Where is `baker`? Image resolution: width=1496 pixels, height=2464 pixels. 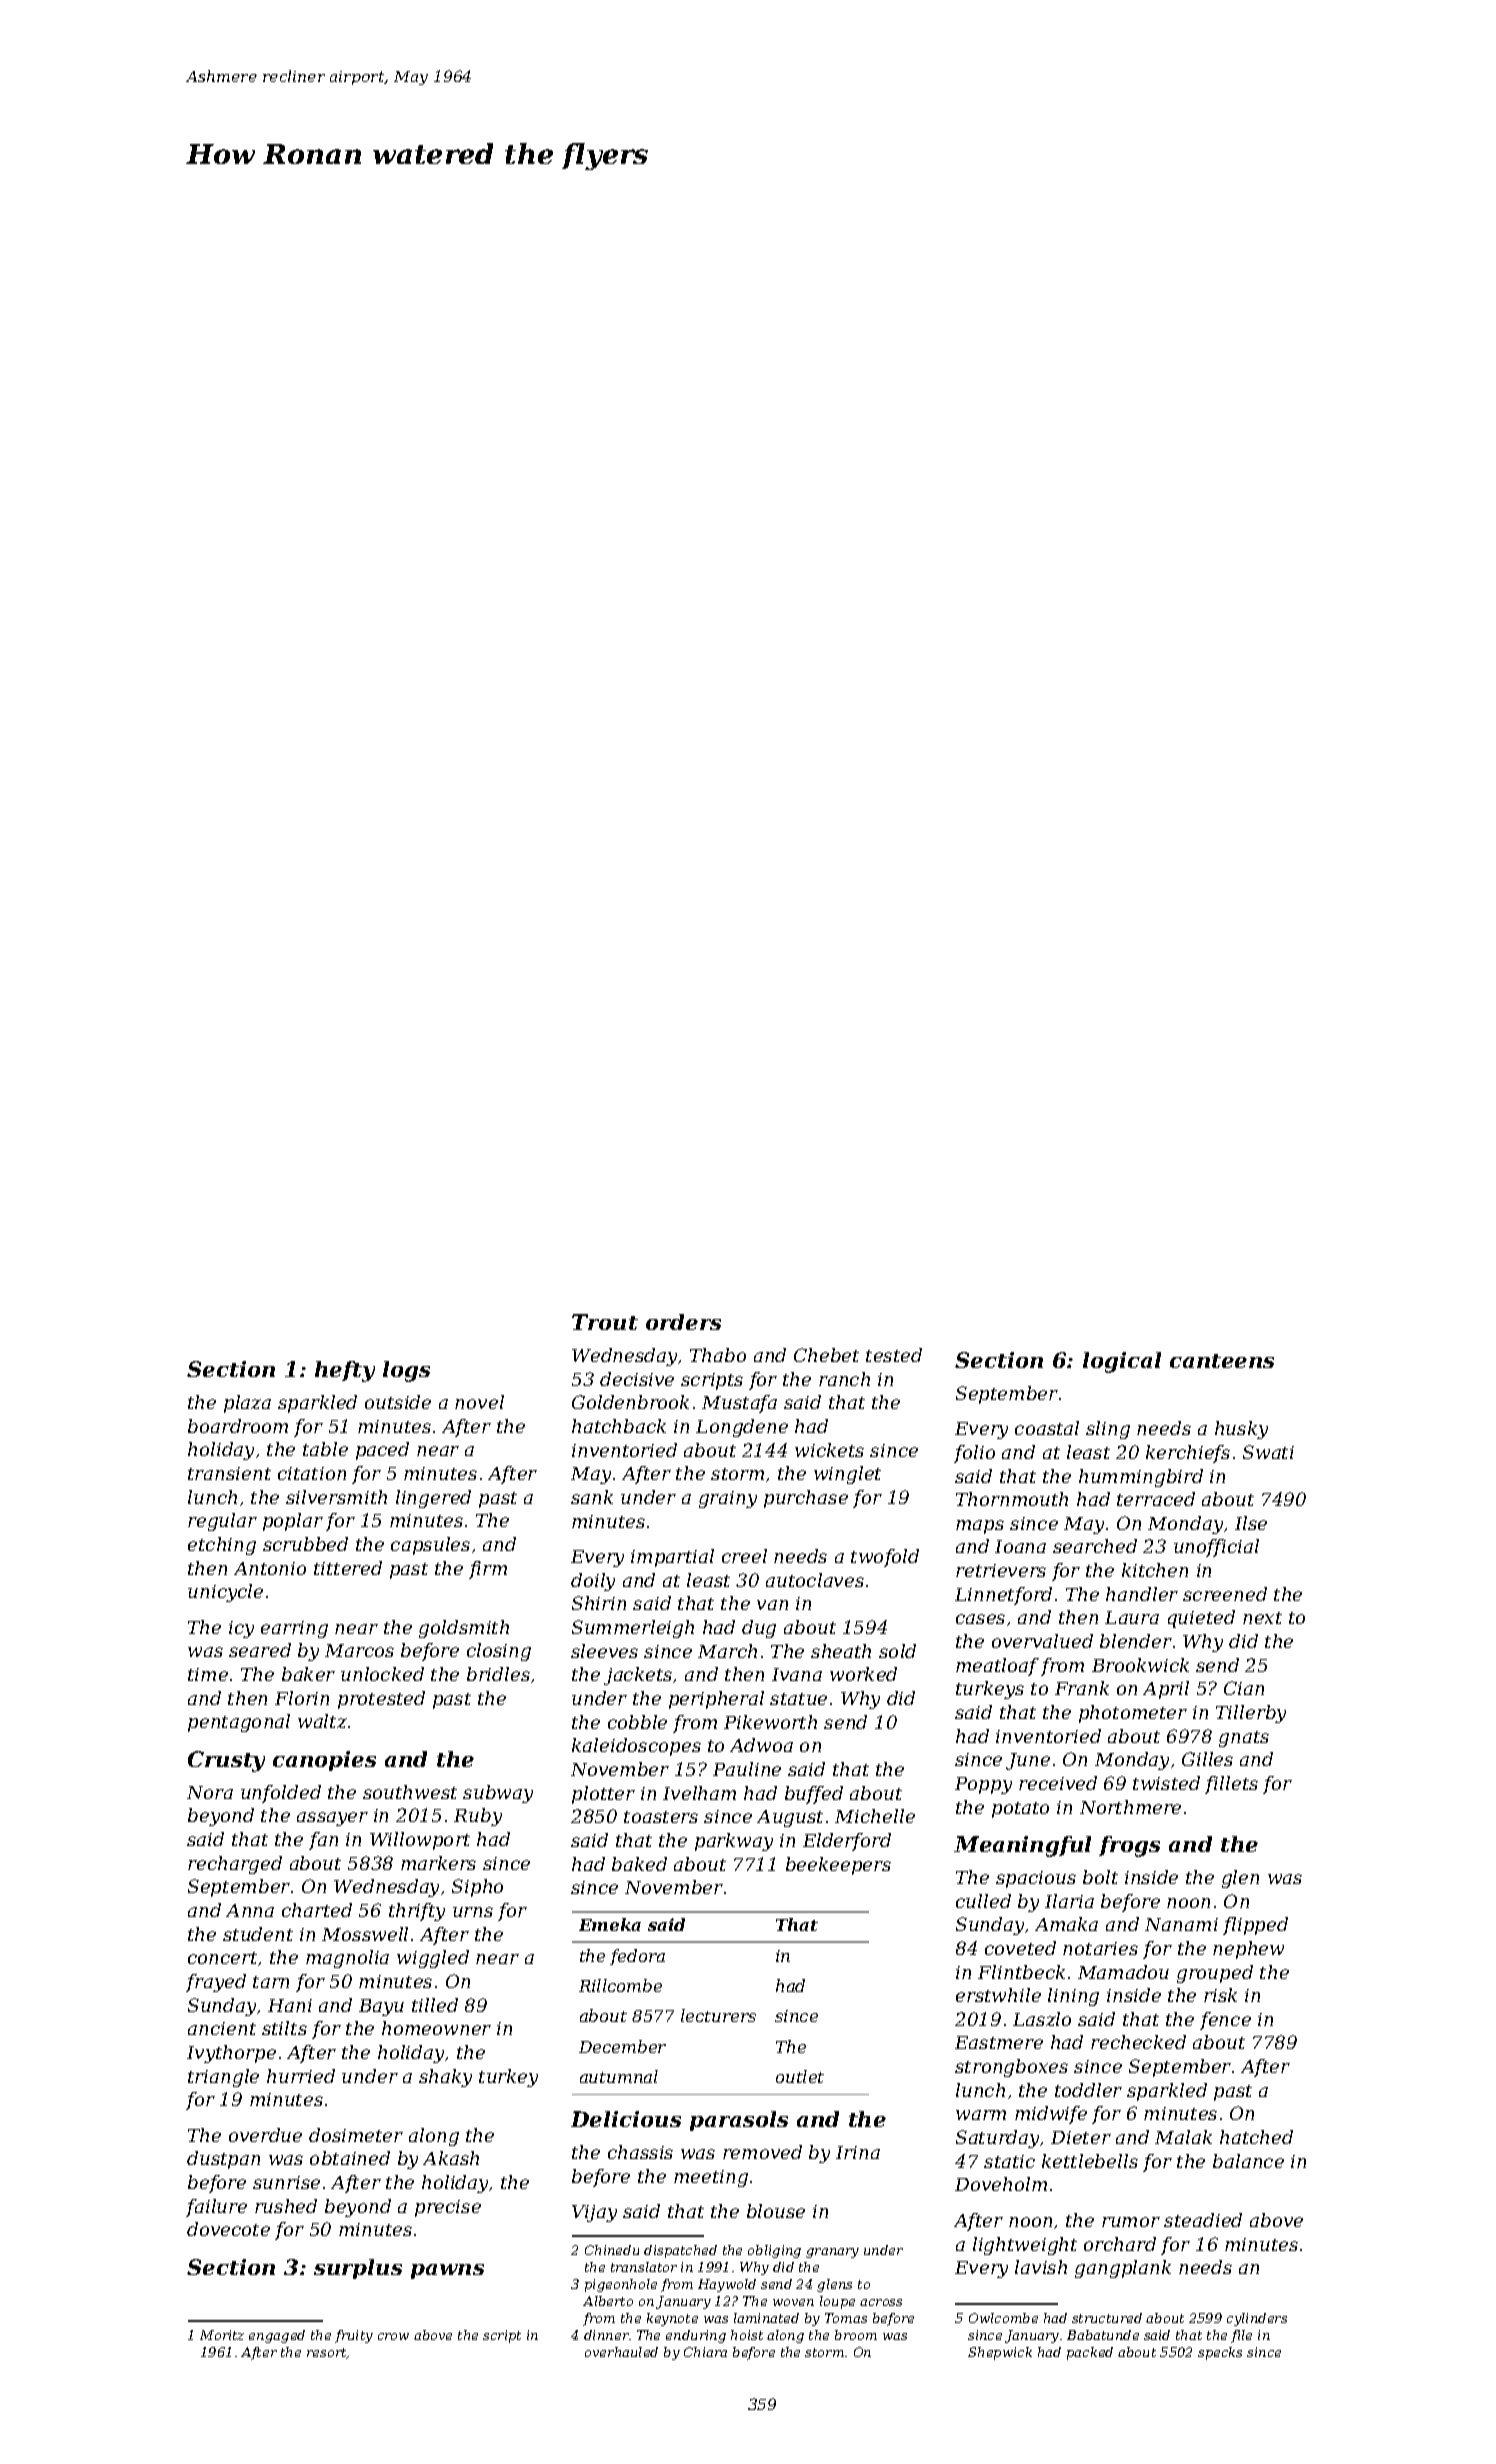 baker is located at coordinates (308, 1674).
